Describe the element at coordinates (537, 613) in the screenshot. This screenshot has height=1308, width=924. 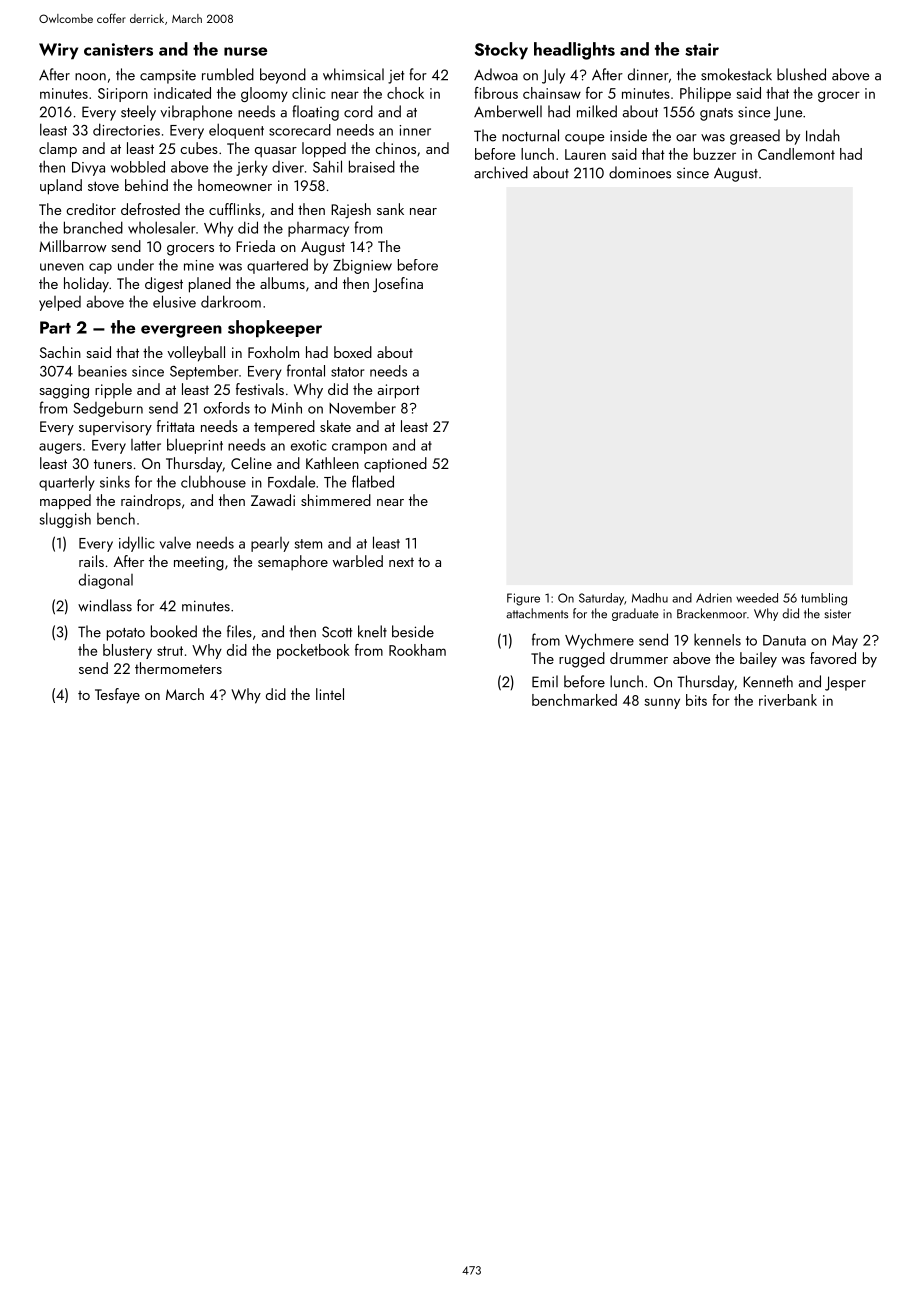
I see `attachments` at that location.
